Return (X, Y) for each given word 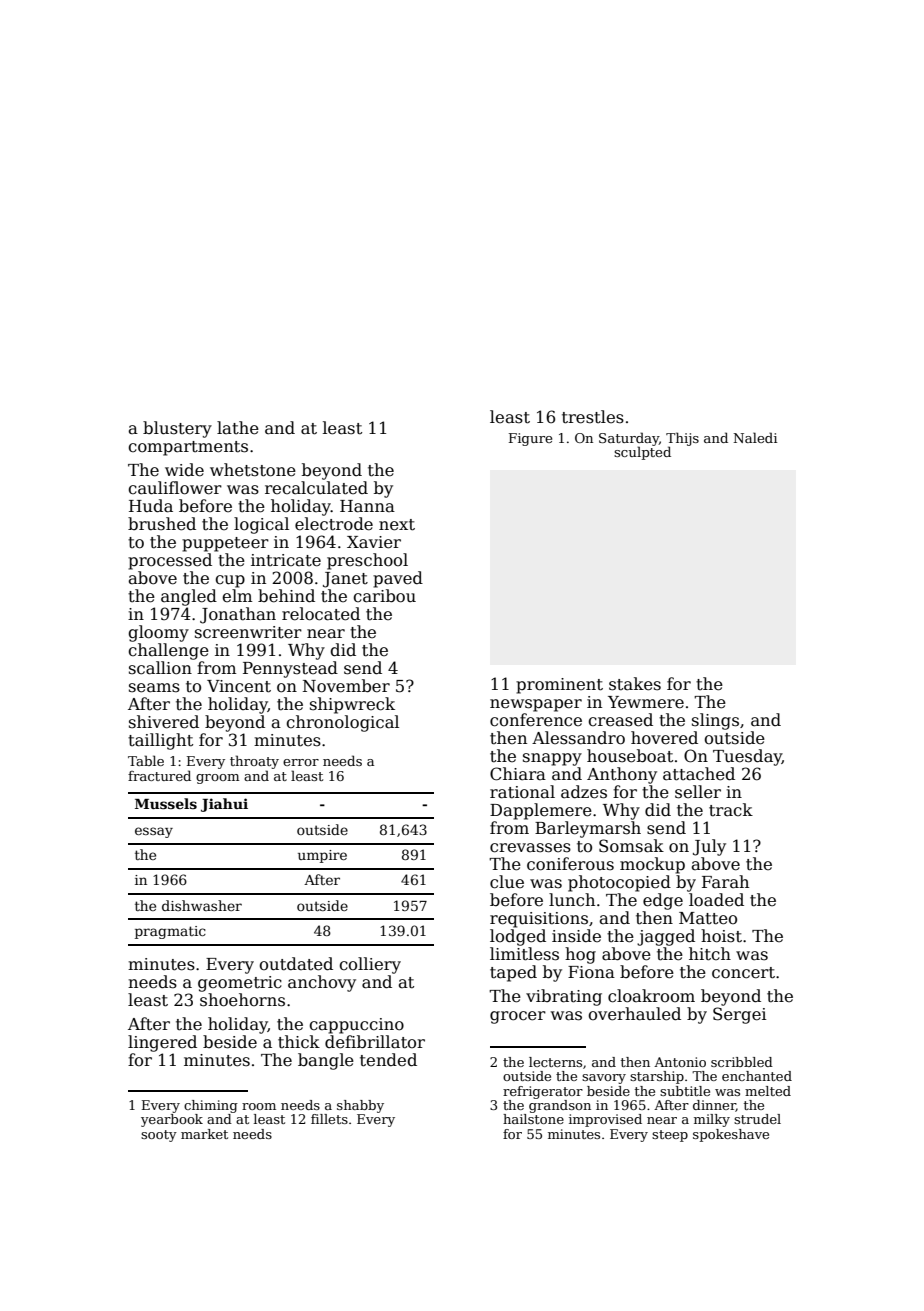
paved (398, 579)
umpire (322, 856)
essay (154, 832)
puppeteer (225, 544)
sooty (159, 1136)
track (731, 810)
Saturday (629, 439)
